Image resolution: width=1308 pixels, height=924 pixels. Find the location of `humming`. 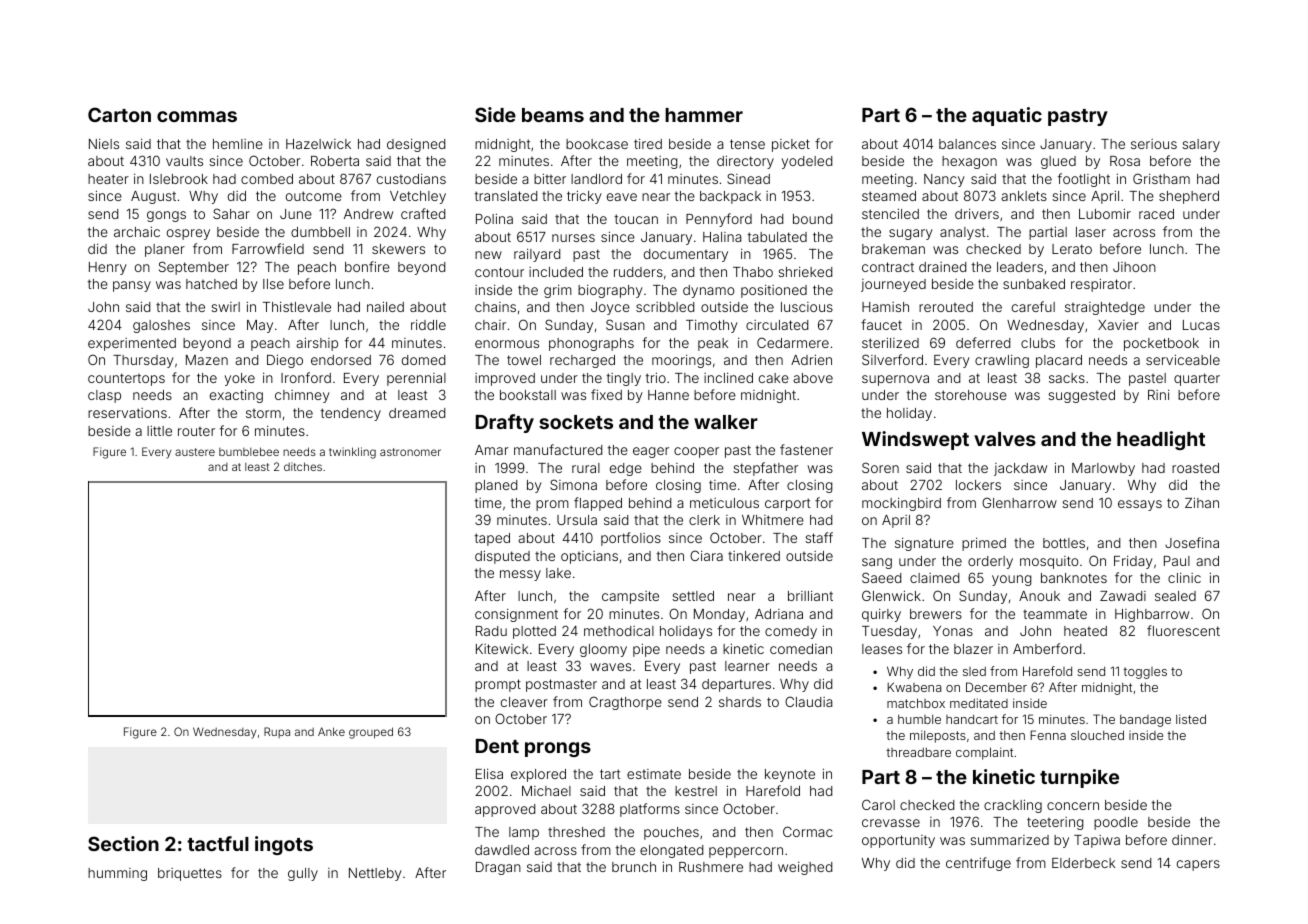

humming is located at coordinates (117, 874).
